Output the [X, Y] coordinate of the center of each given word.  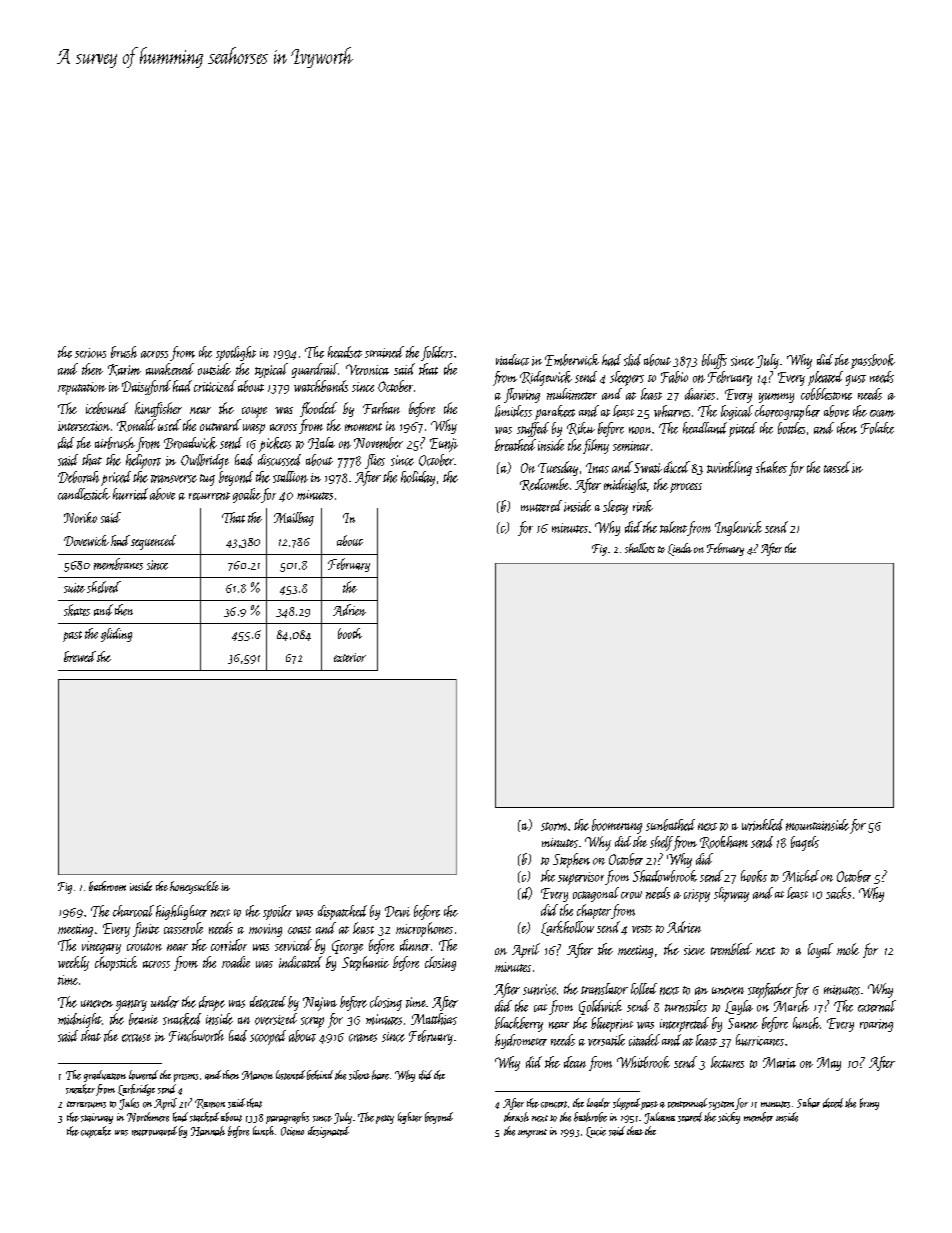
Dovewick [86, 540]
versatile [606, 1040]
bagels [805, 843]
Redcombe [544, 484]
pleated [825, 378]
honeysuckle [194, 887]
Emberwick [572, 360]
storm [554, 826]
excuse [136, 1038]
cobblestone [826, 394]
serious [90, 353]
